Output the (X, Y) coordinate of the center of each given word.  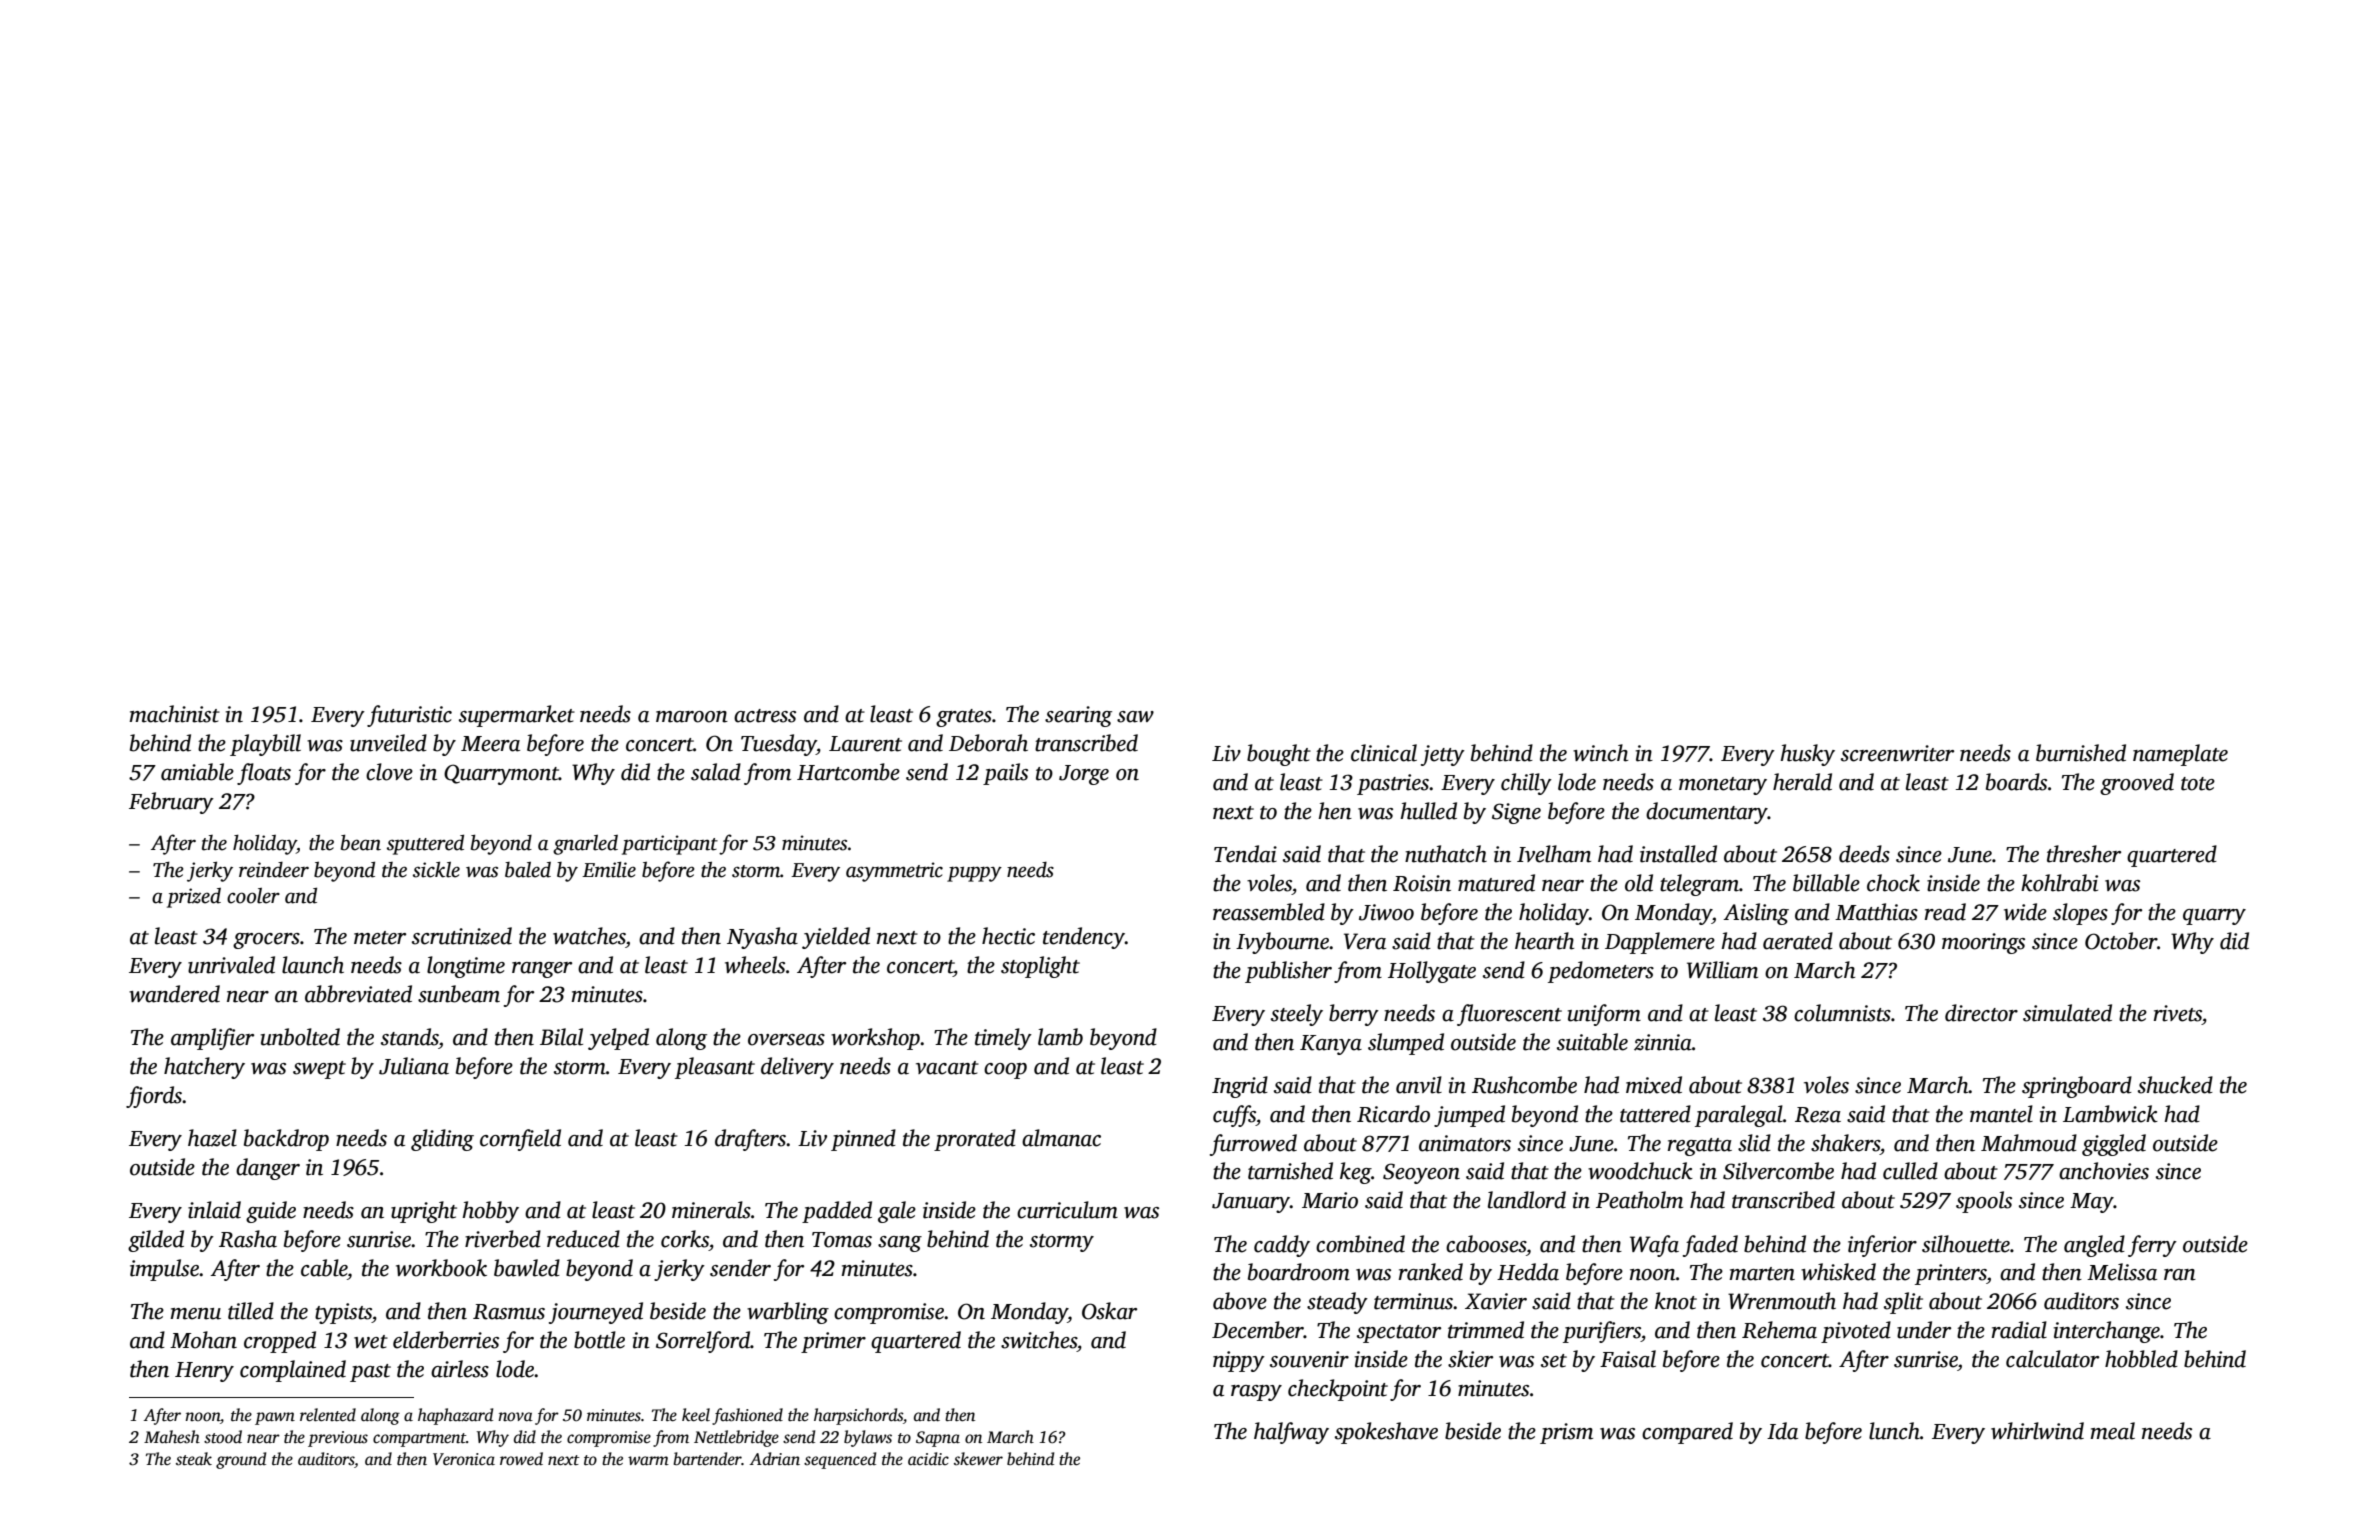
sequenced (840, 1460)
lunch (1894, 1431)
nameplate (2180, 755)
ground (241, 1460)
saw (1135, 717)
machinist (174, 714)
